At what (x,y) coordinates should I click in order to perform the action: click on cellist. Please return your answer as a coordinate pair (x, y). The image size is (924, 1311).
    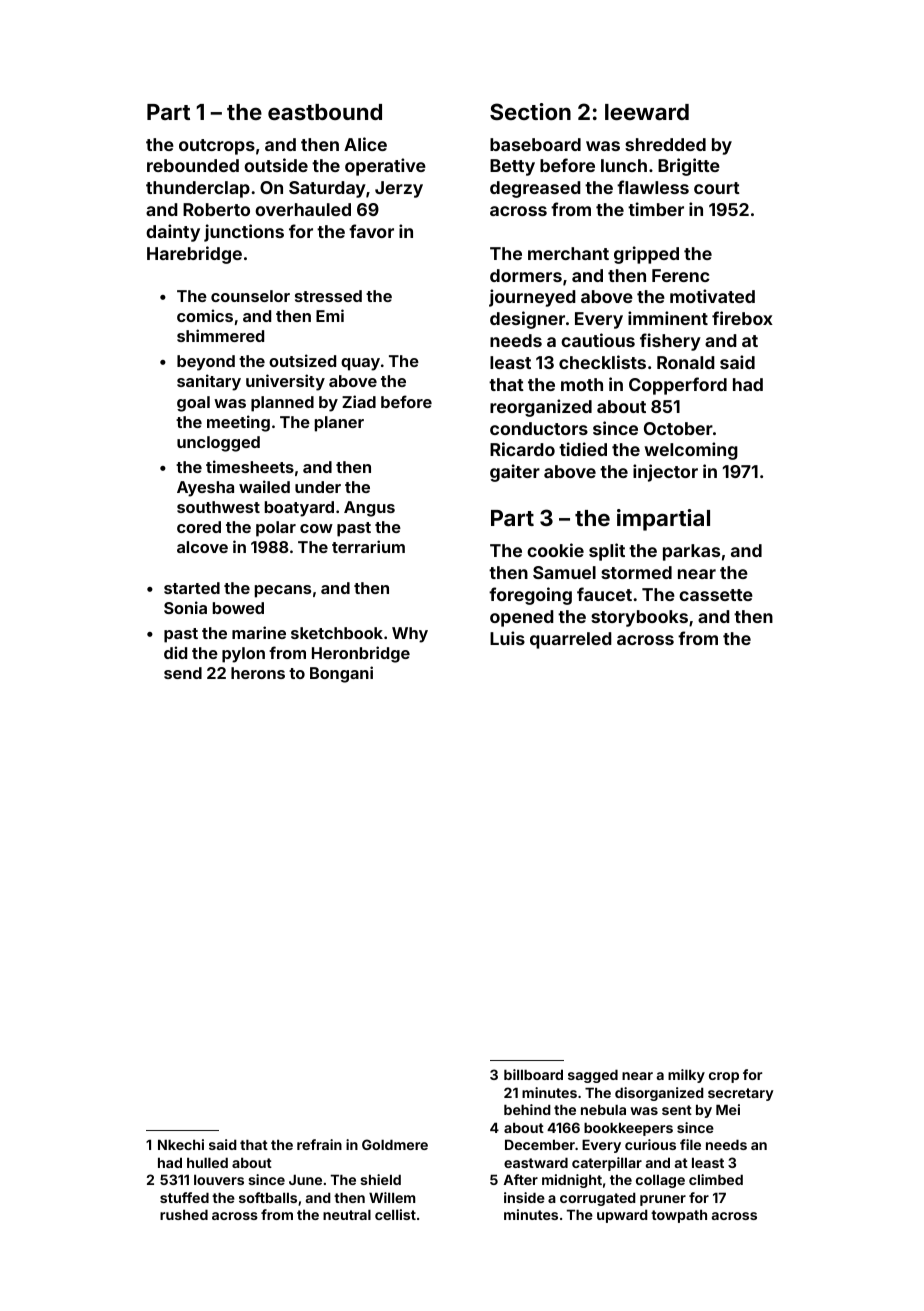
    Looking at the image, I should click on (395, 1214).
